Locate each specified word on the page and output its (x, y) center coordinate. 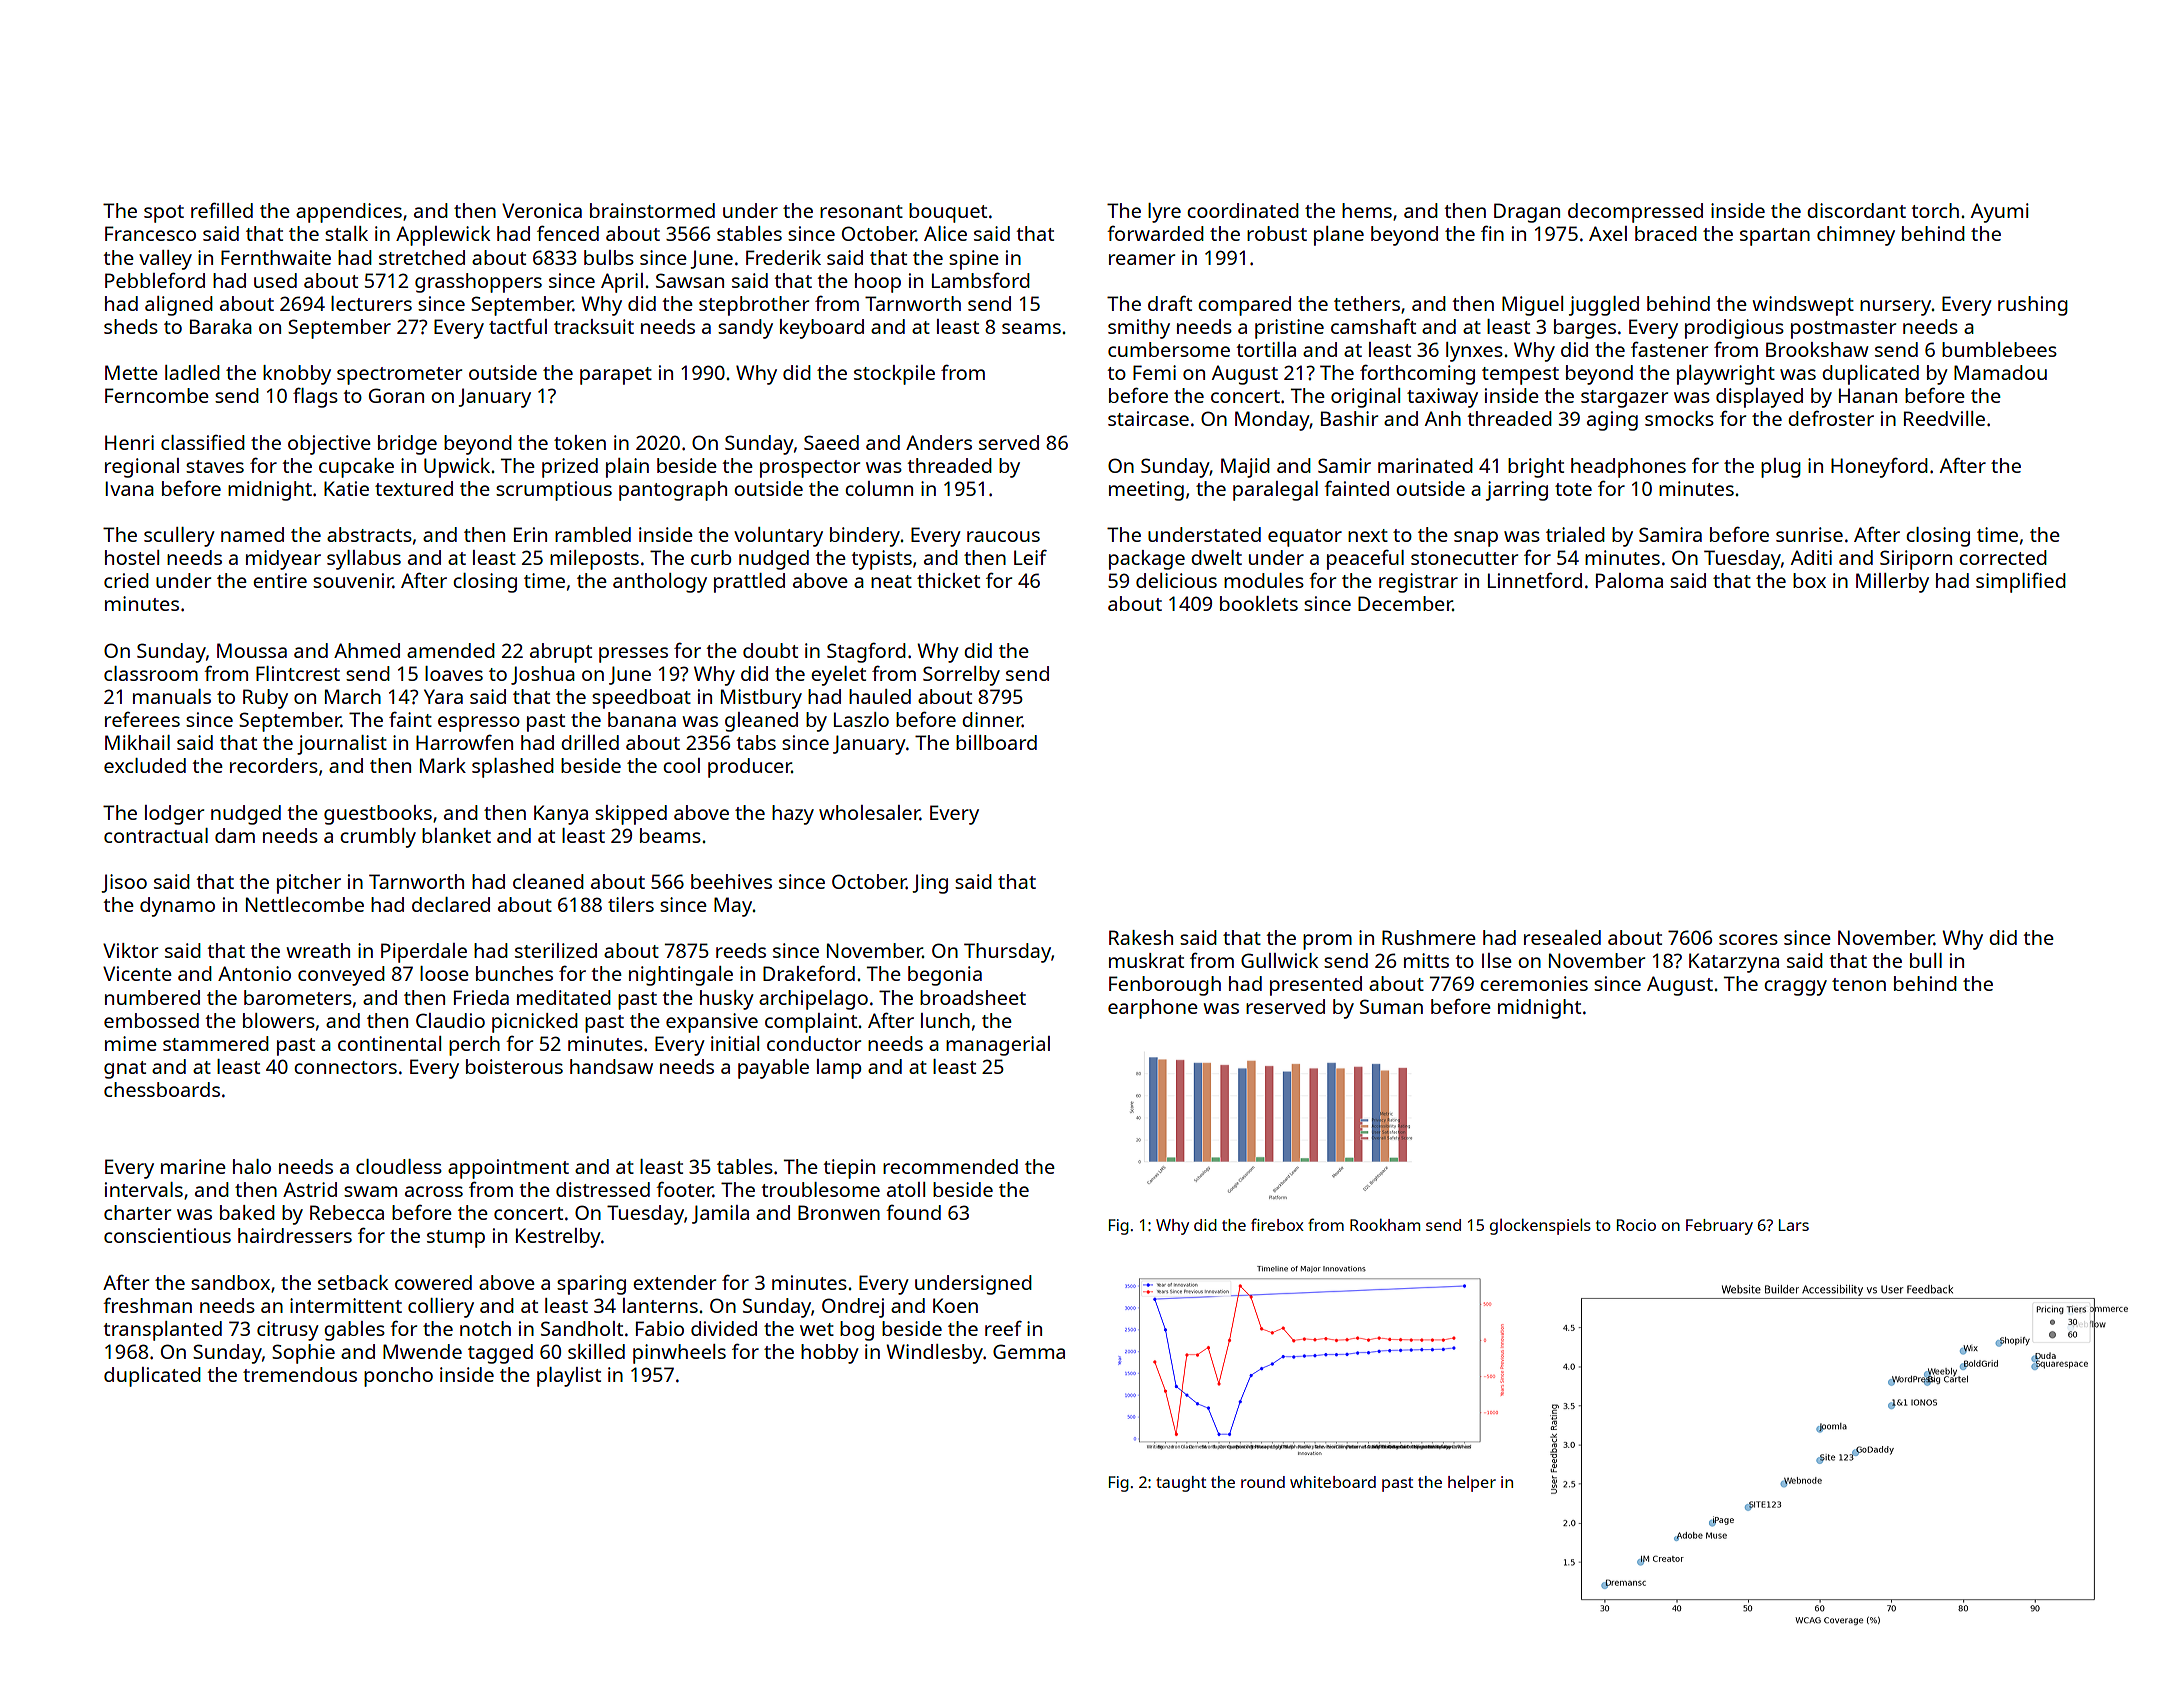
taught (1181, 1484)
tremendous (300, 1374)
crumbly (378, 838)
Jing (930, 884)
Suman (1391, 1006)
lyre (1164, 213)
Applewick (443, 236)
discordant (1856, 210)
